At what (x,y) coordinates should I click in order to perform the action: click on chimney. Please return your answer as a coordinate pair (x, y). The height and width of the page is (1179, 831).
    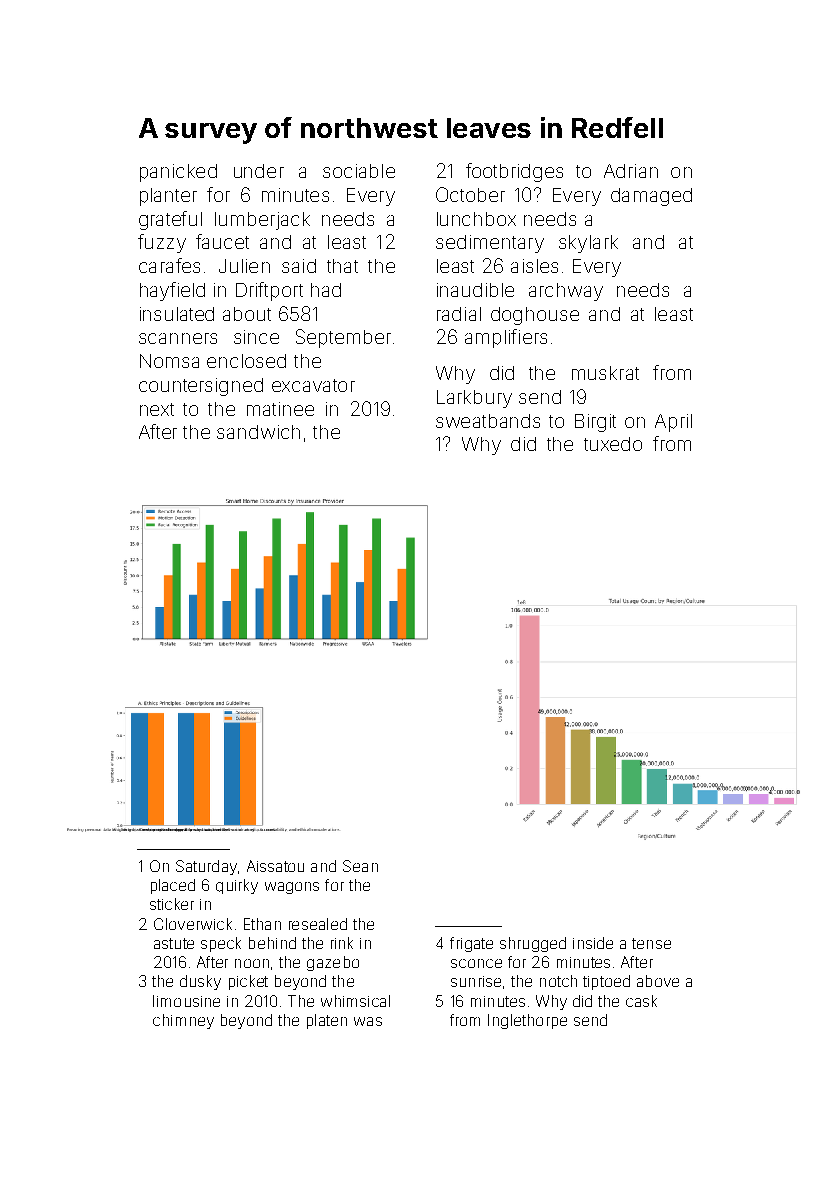
    Looking at the image, I should click on (183, 1021).
